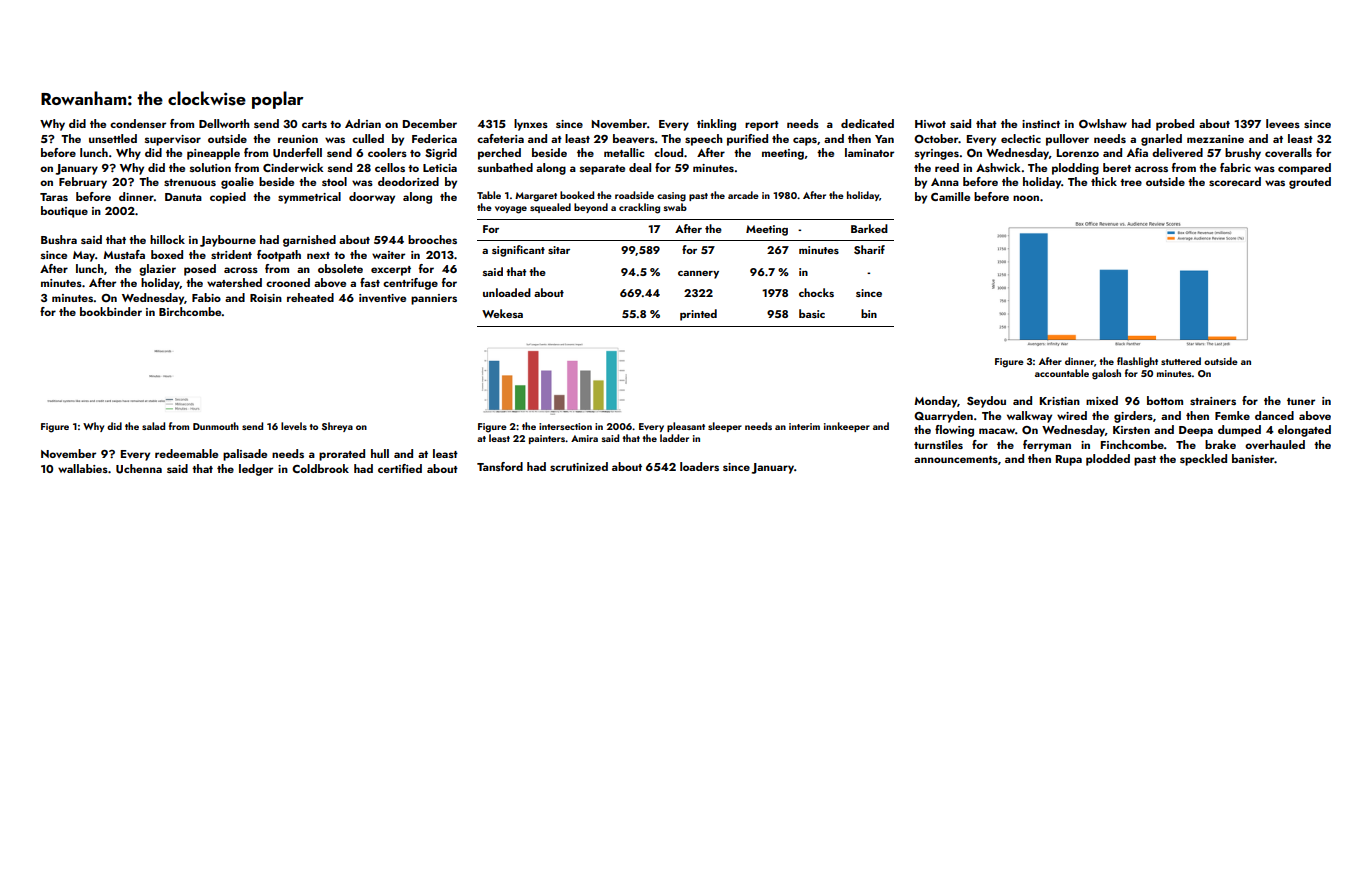 This page has height=887, width=1372. Describe the element at coordinates (294, 426) in the page. I see `levels` at that location.
